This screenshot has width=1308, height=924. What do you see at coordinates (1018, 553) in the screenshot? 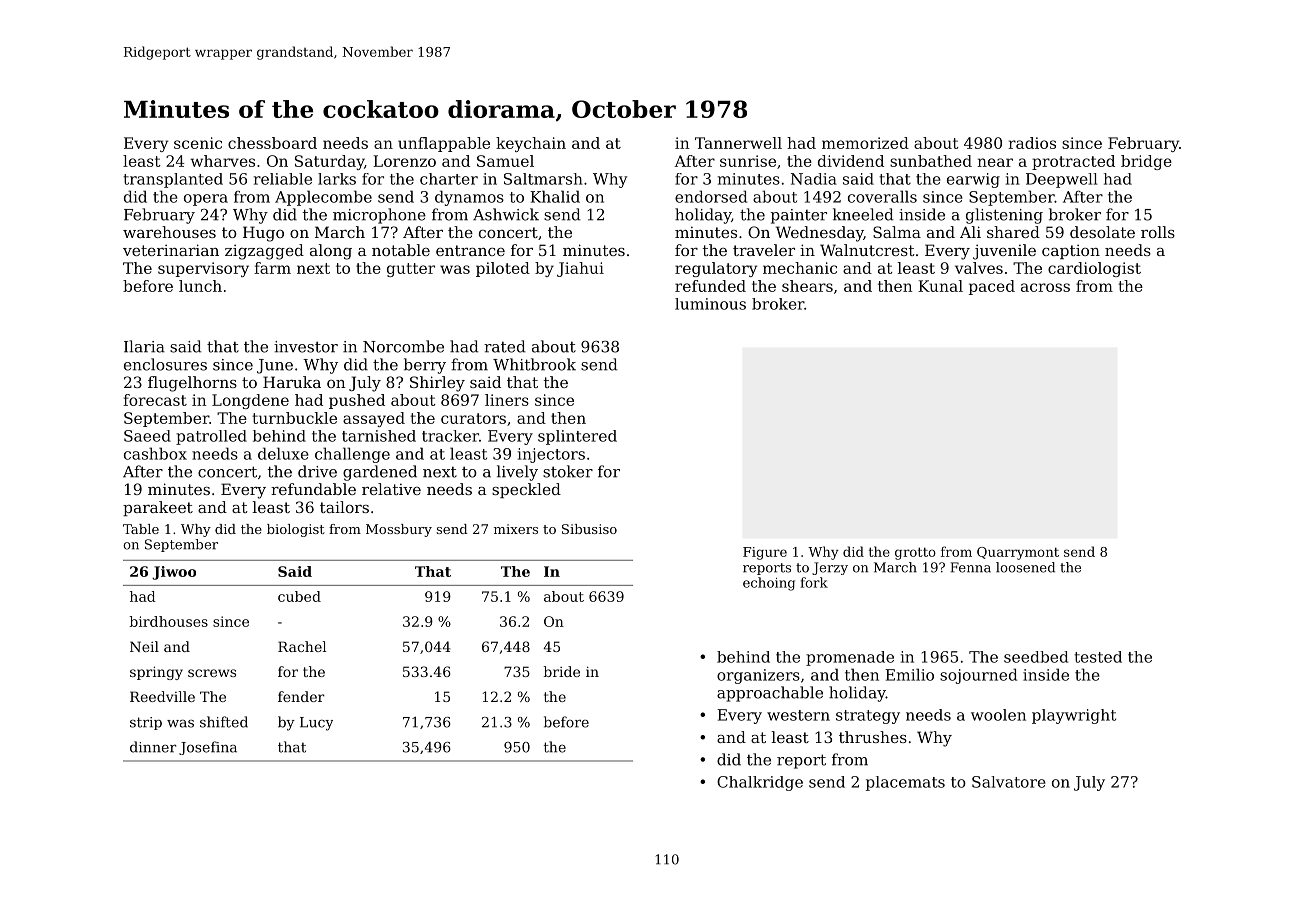
I see `Quarrymont` at bounding box center [1018, 553].
